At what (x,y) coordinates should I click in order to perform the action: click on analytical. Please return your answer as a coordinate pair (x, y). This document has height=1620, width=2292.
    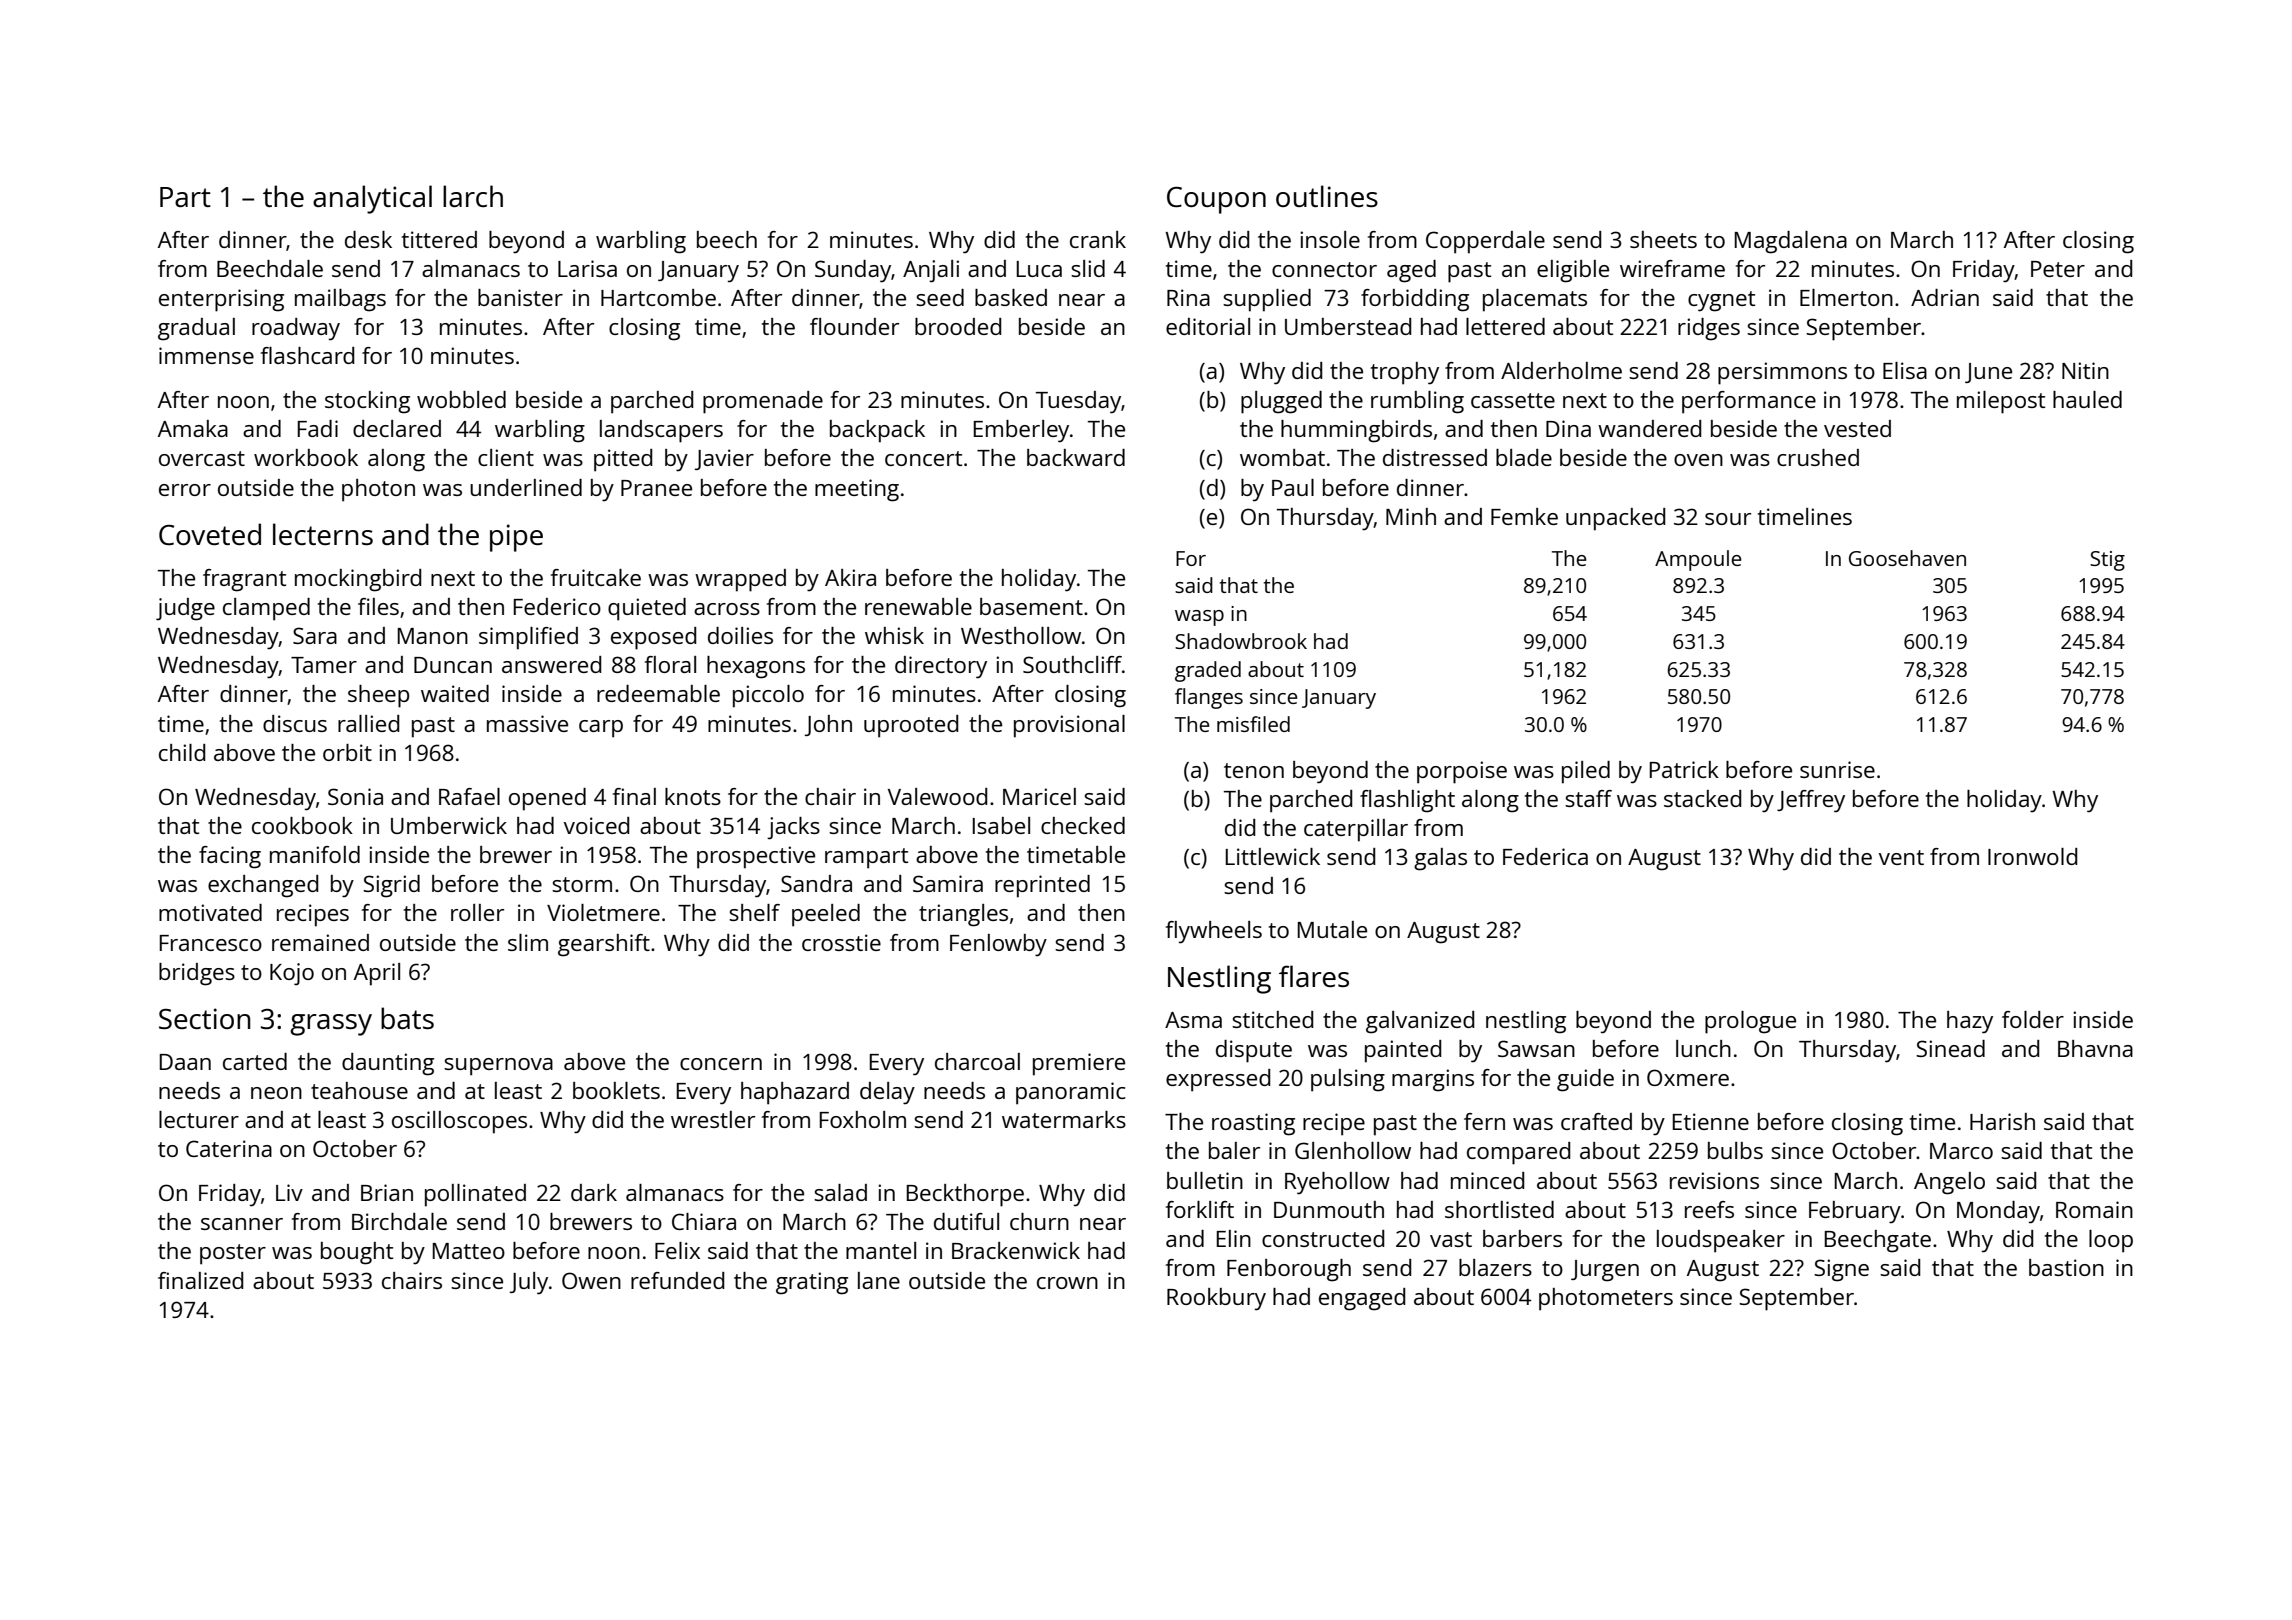
    Looking at the image, I should click on (372, 199).
